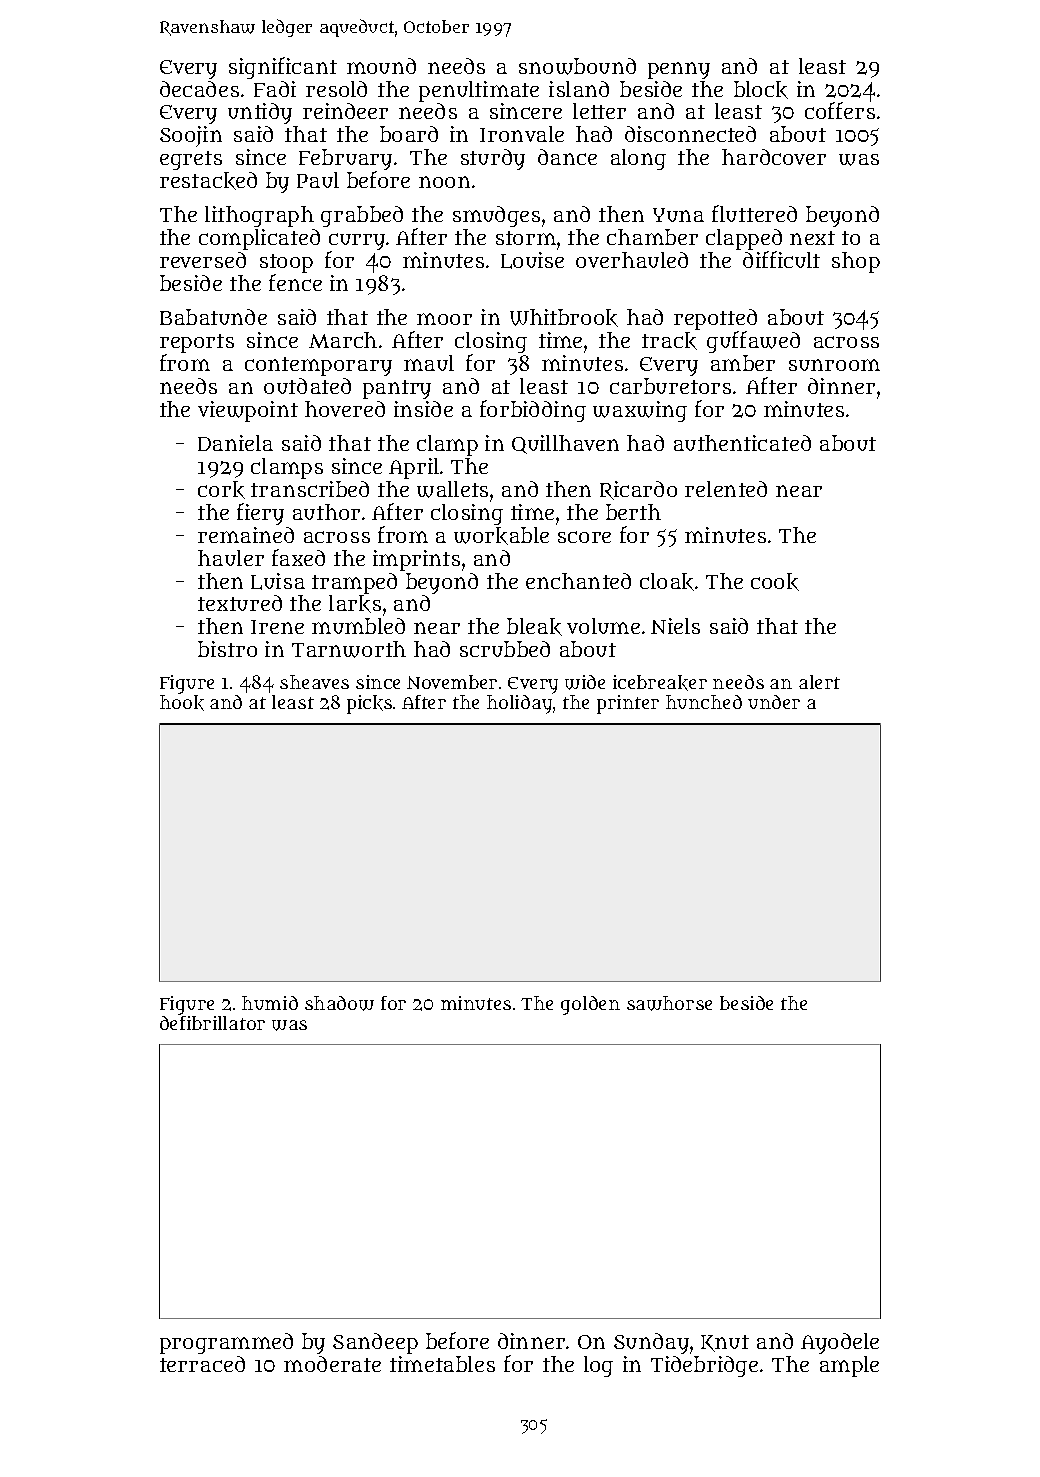 The image size is (1040, 1477). Describe the element at coordinates (212, 1023) in the document. I see `defibrillator` at that location.
